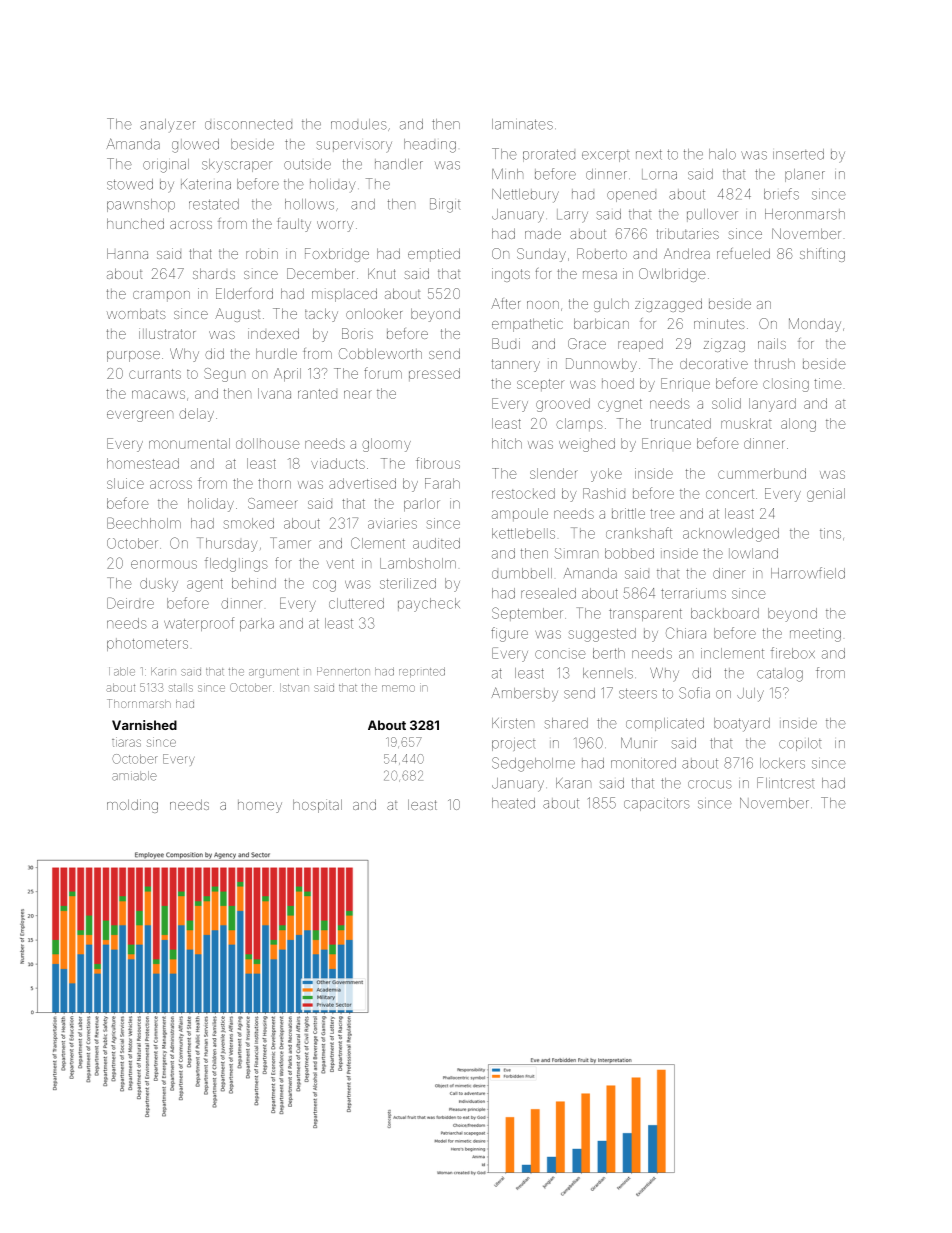 The height and width of the screenshot is (1233, 952). What do you see at coordinates (294, 687) in the screenshot?
I see `Istvan` at bounding box center [294, 687].
